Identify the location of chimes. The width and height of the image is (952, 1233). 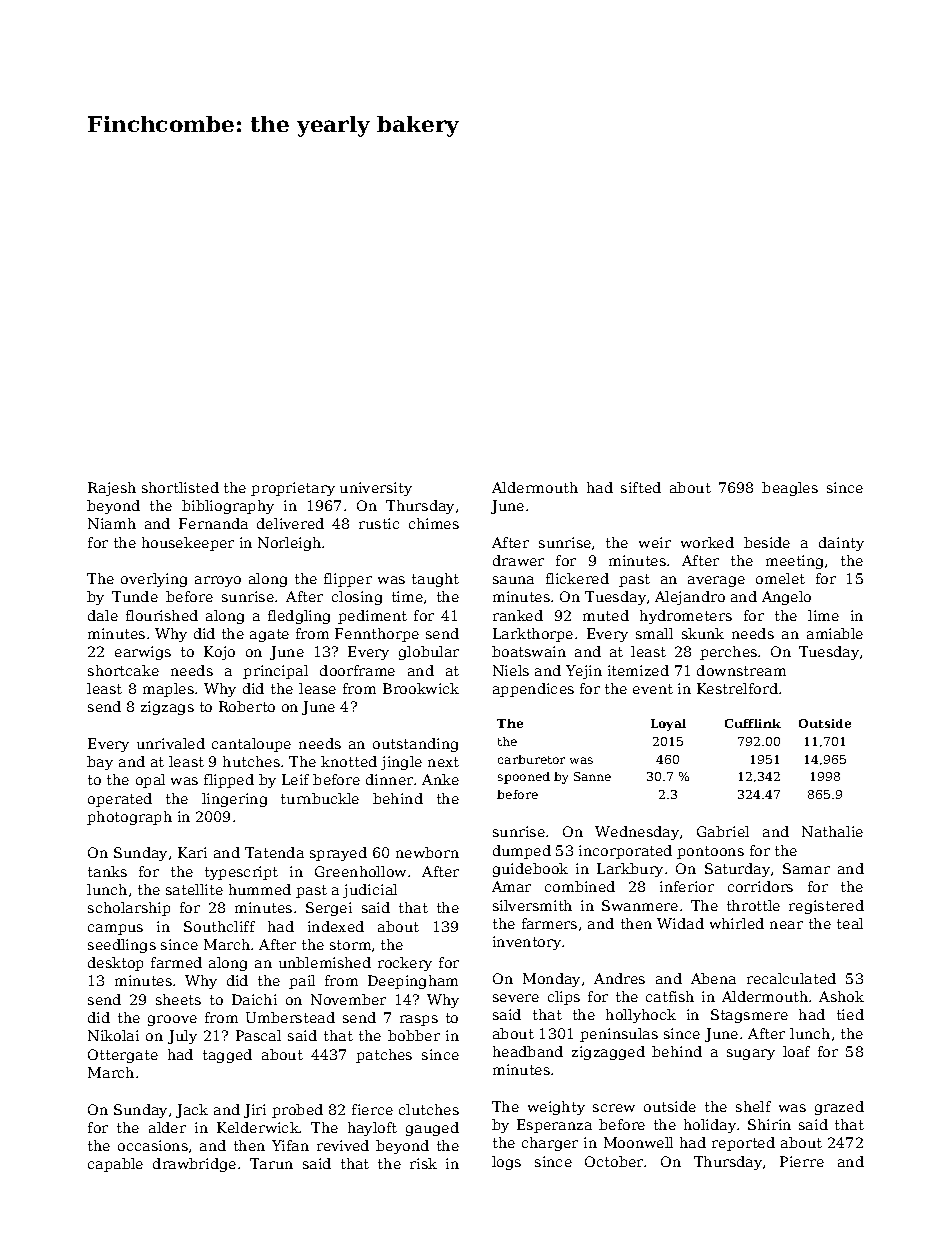
(434, 523).
